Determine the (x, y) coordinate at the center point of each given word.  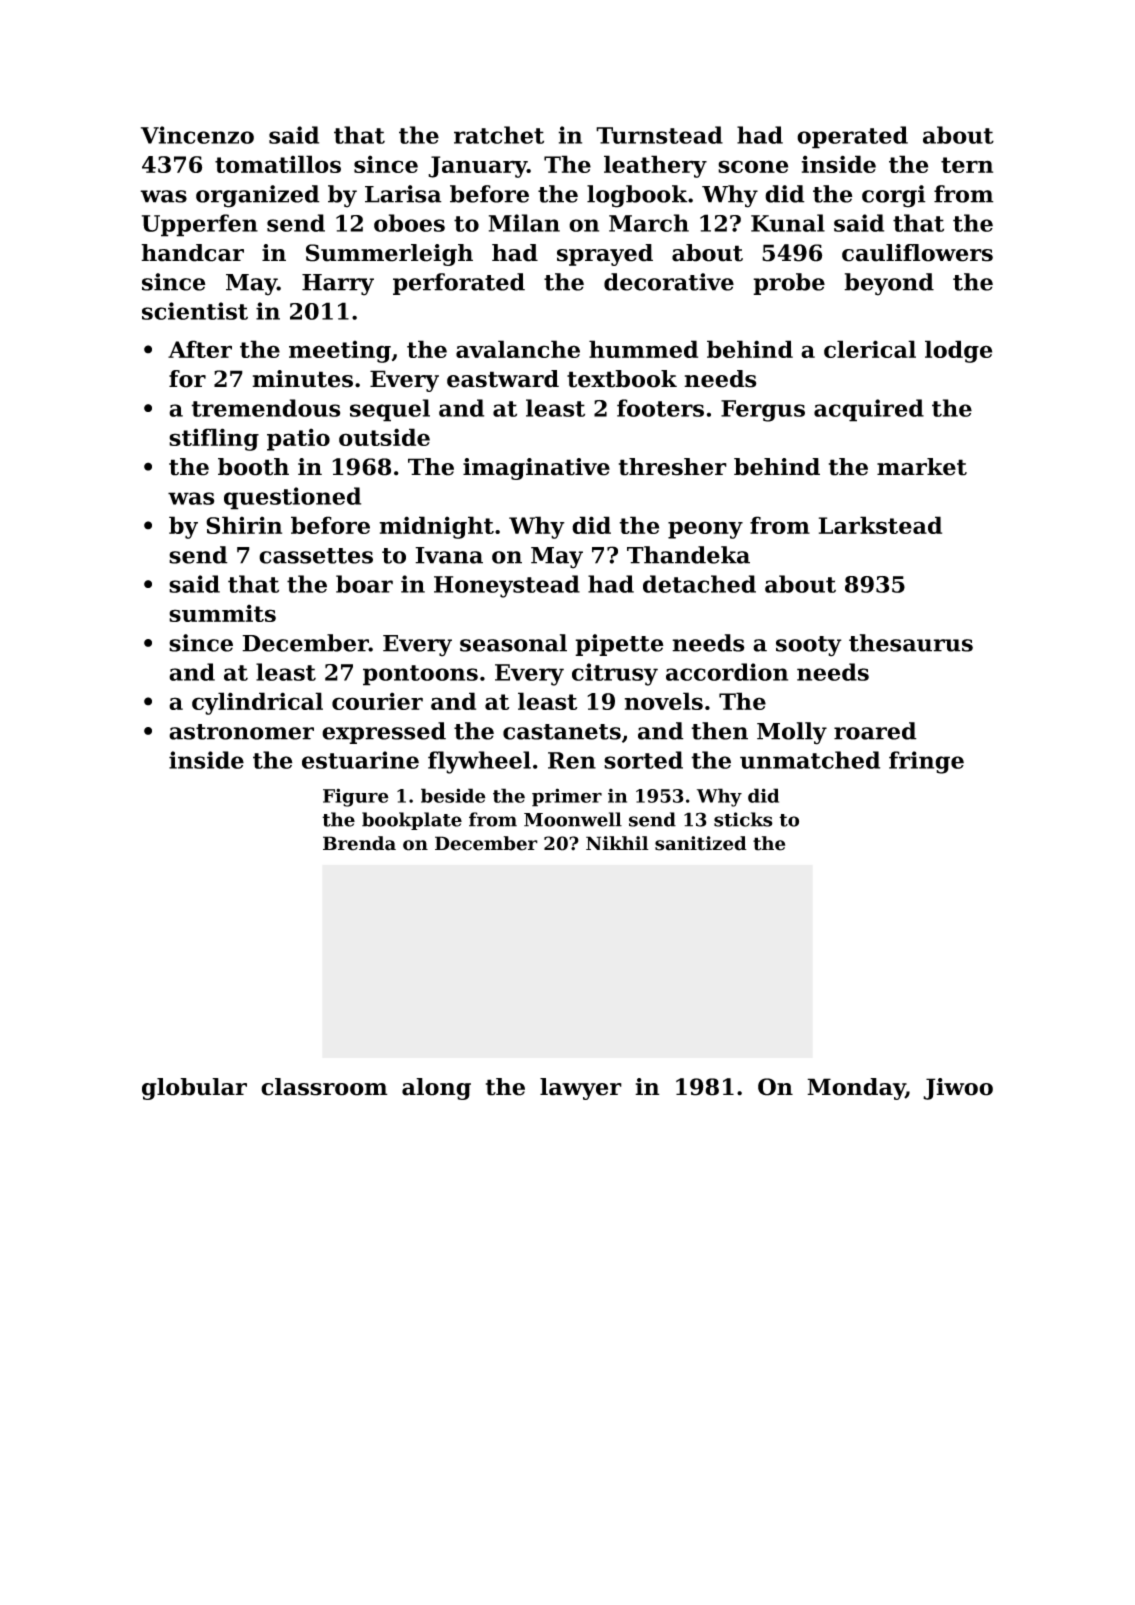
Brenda (359, 843)
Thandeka (688, 555)
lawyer (581, 1089)
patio (298, 439)
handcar (192, 253)
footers (660, 408)
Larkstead (880, 525)
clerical (870, 349)
